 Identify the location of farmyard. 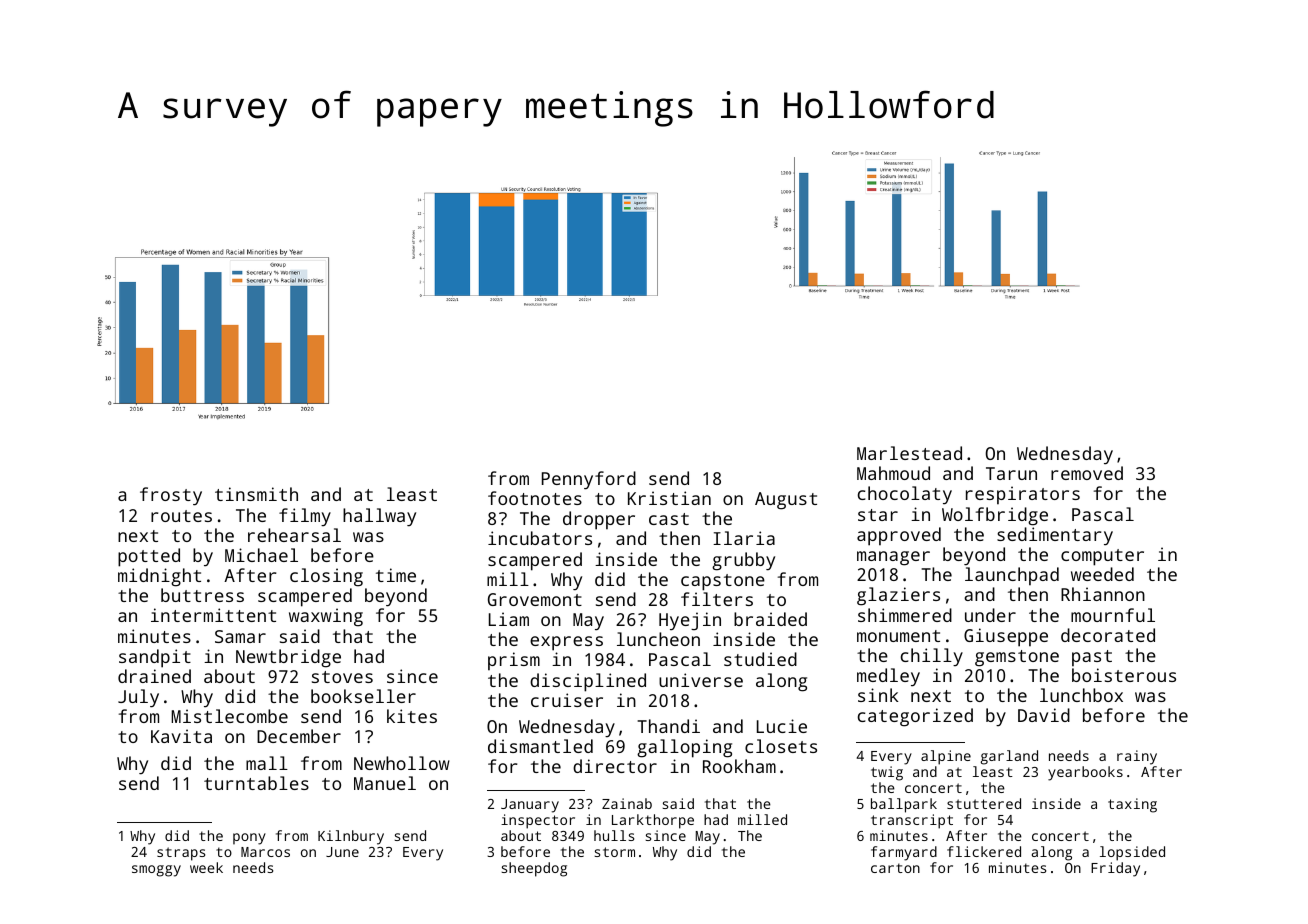
(904, 853).
